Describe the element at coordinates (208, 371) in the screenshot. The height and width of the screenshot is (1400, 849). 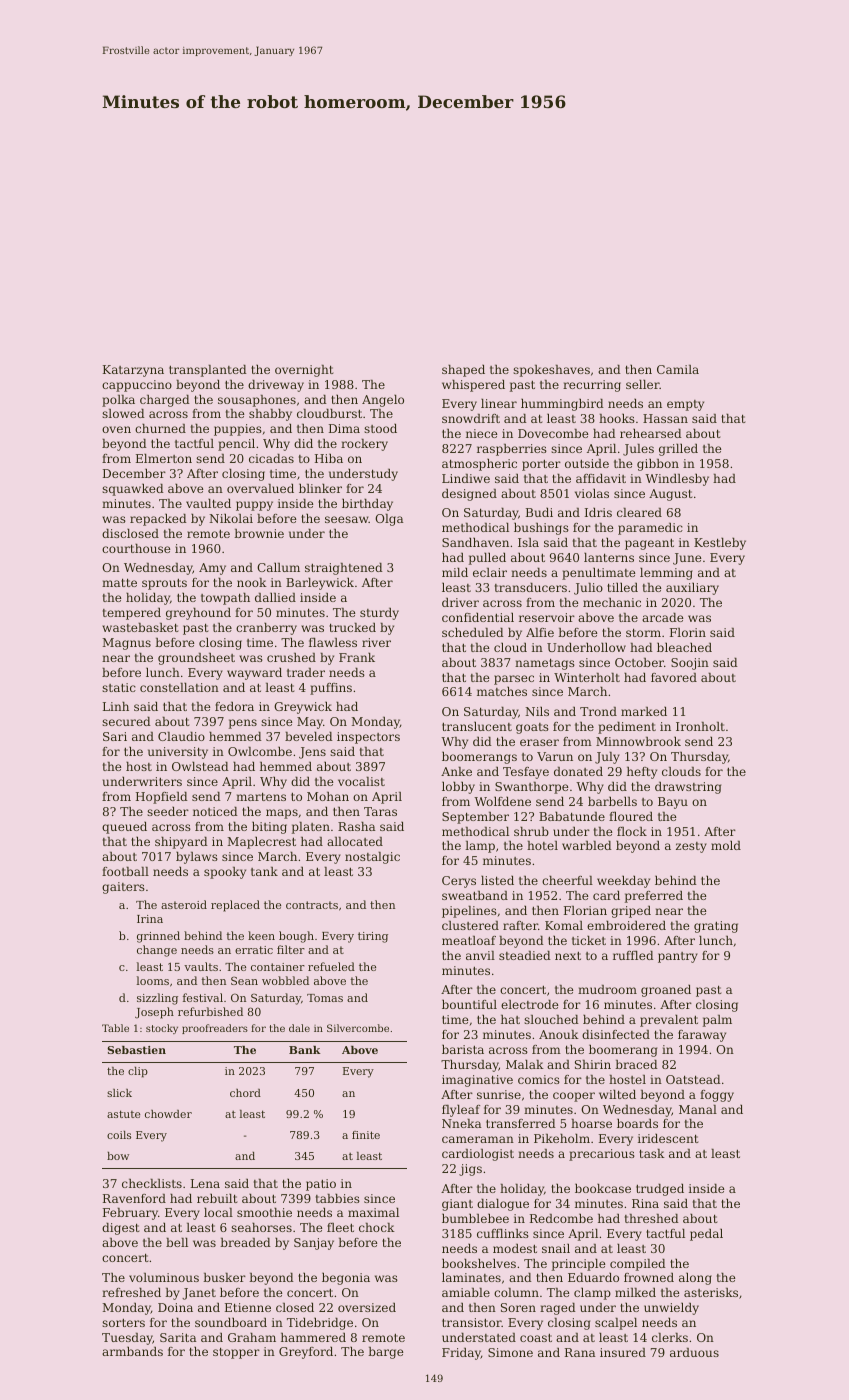
I see `transplanted` at that location.
